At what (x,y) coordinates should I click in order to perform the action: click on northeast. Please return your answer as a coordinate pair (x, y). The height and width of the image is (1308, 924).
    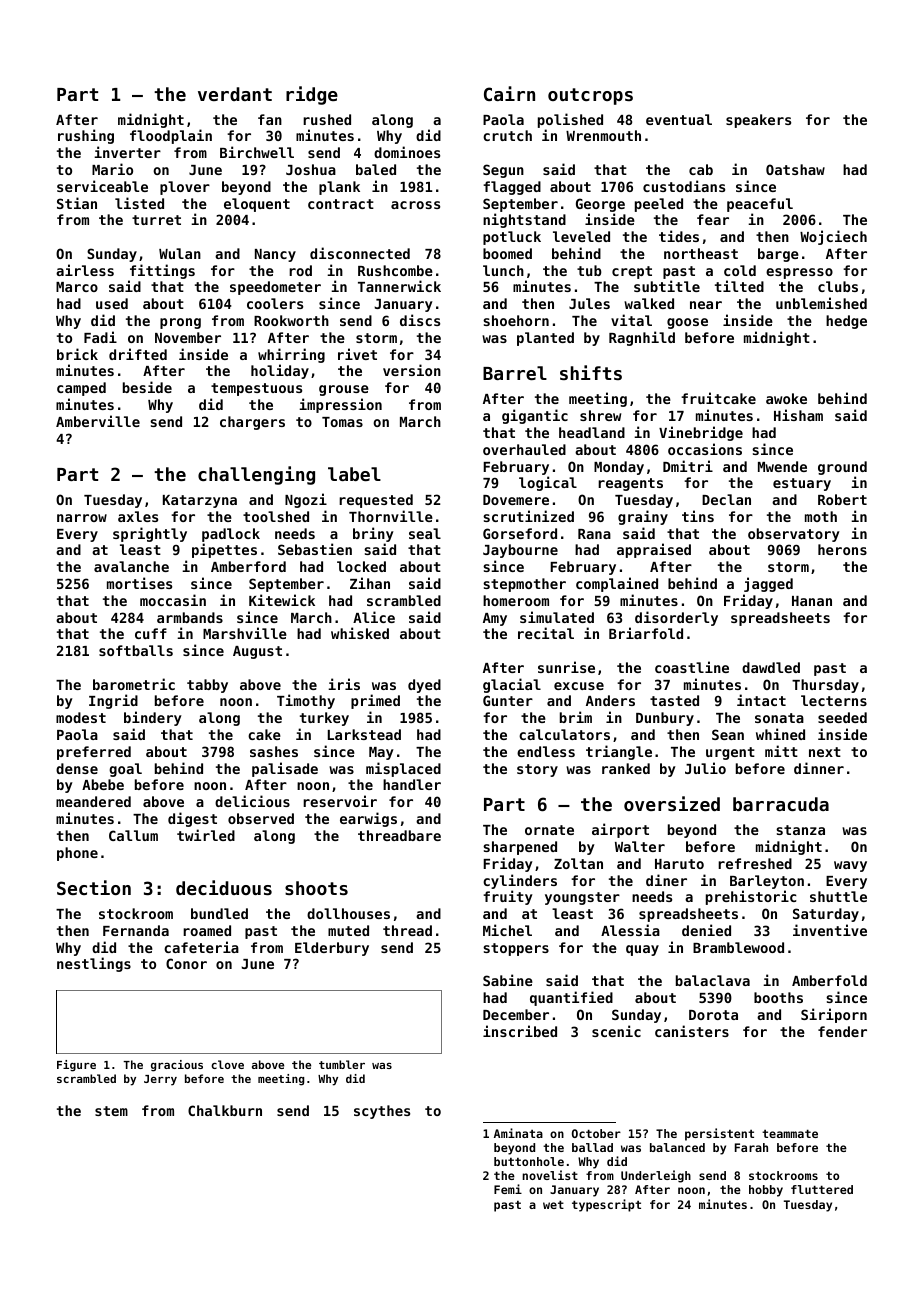
    Looking at the image, I should click on (701, 253).
